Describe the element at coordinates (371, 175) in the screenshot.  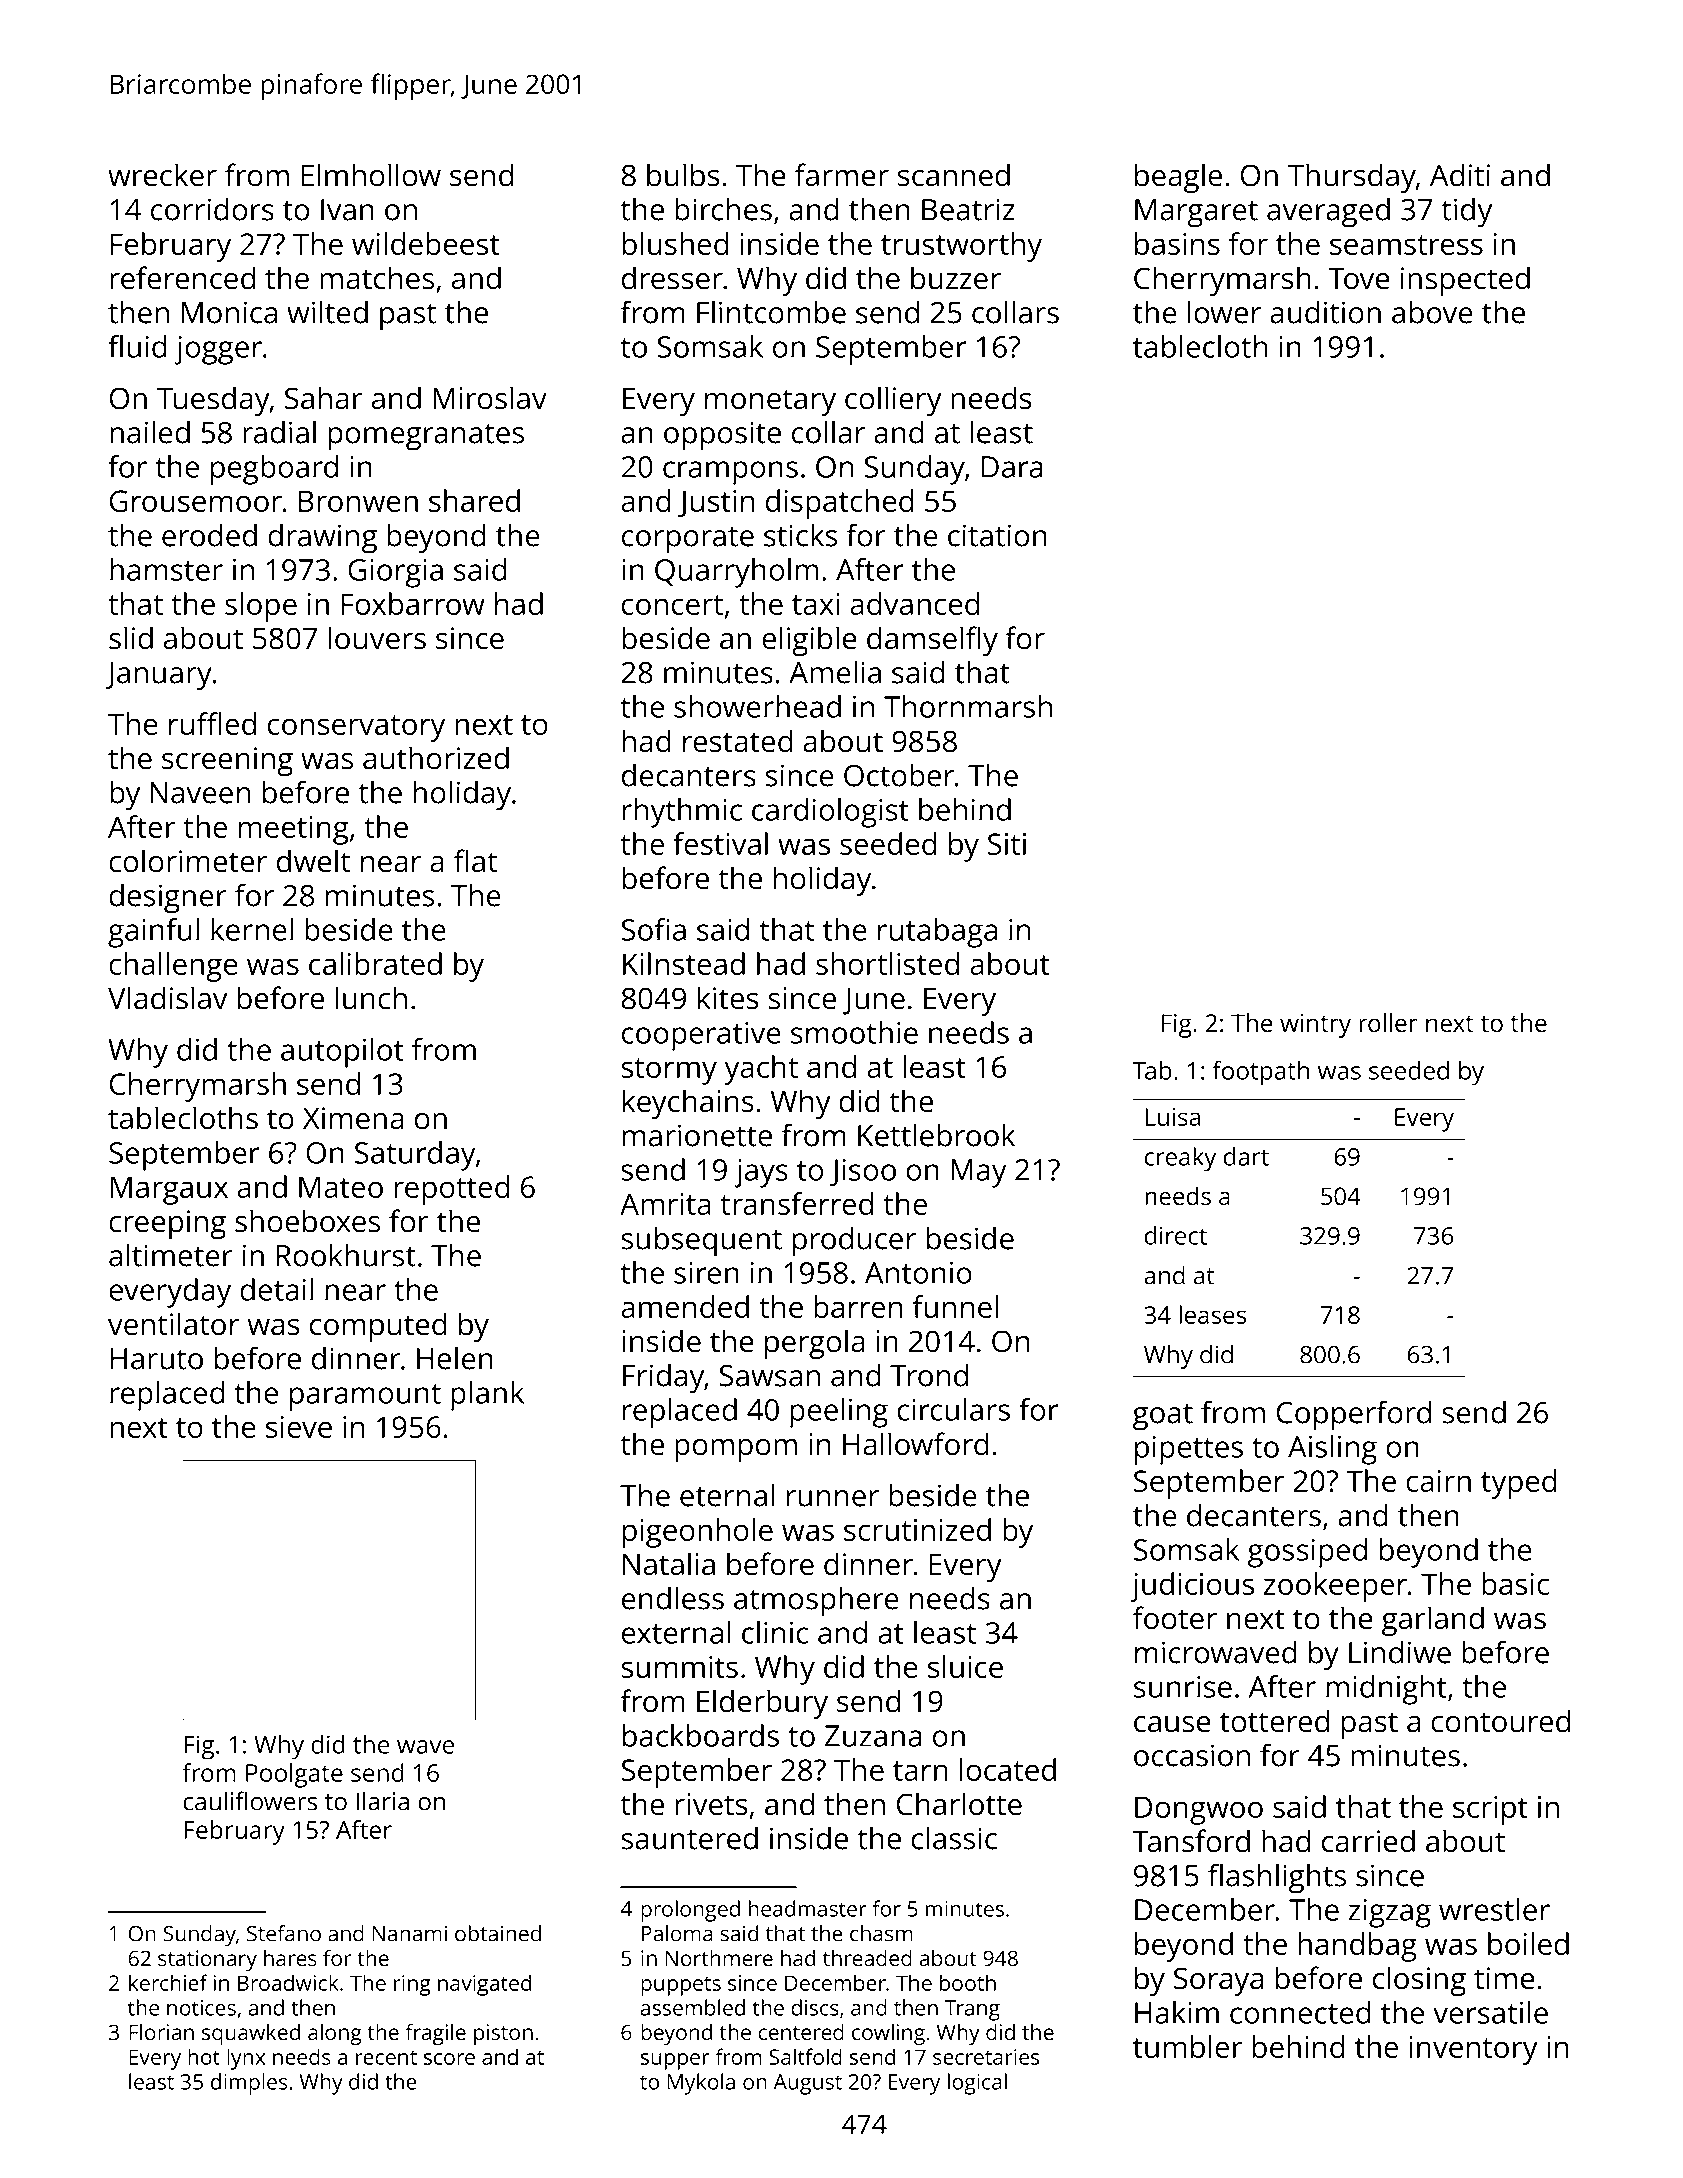
I see `Elmhollow` at that location.
